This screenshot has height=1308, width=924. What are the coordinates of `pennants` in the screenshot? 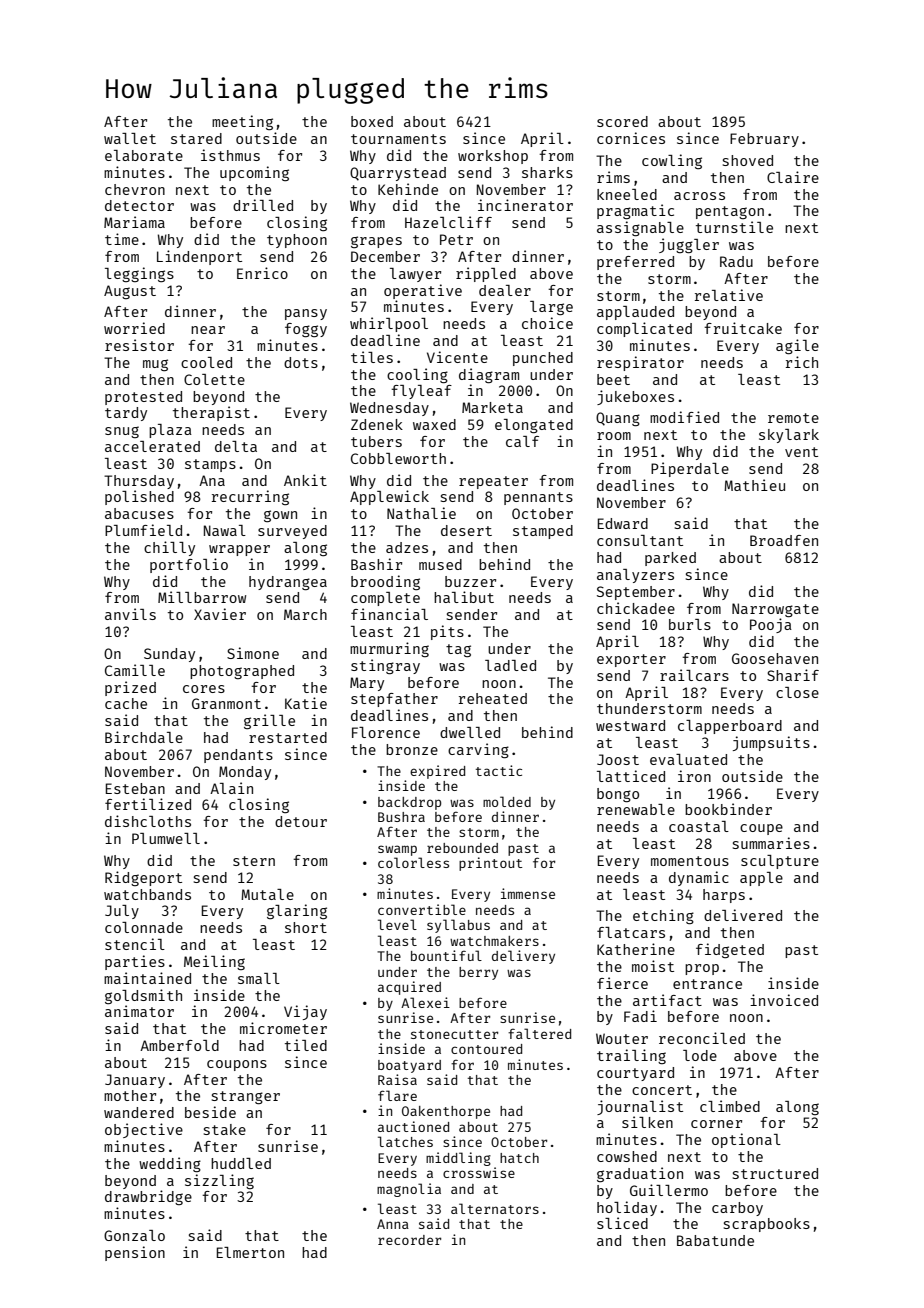 It's located at (538, 498).
